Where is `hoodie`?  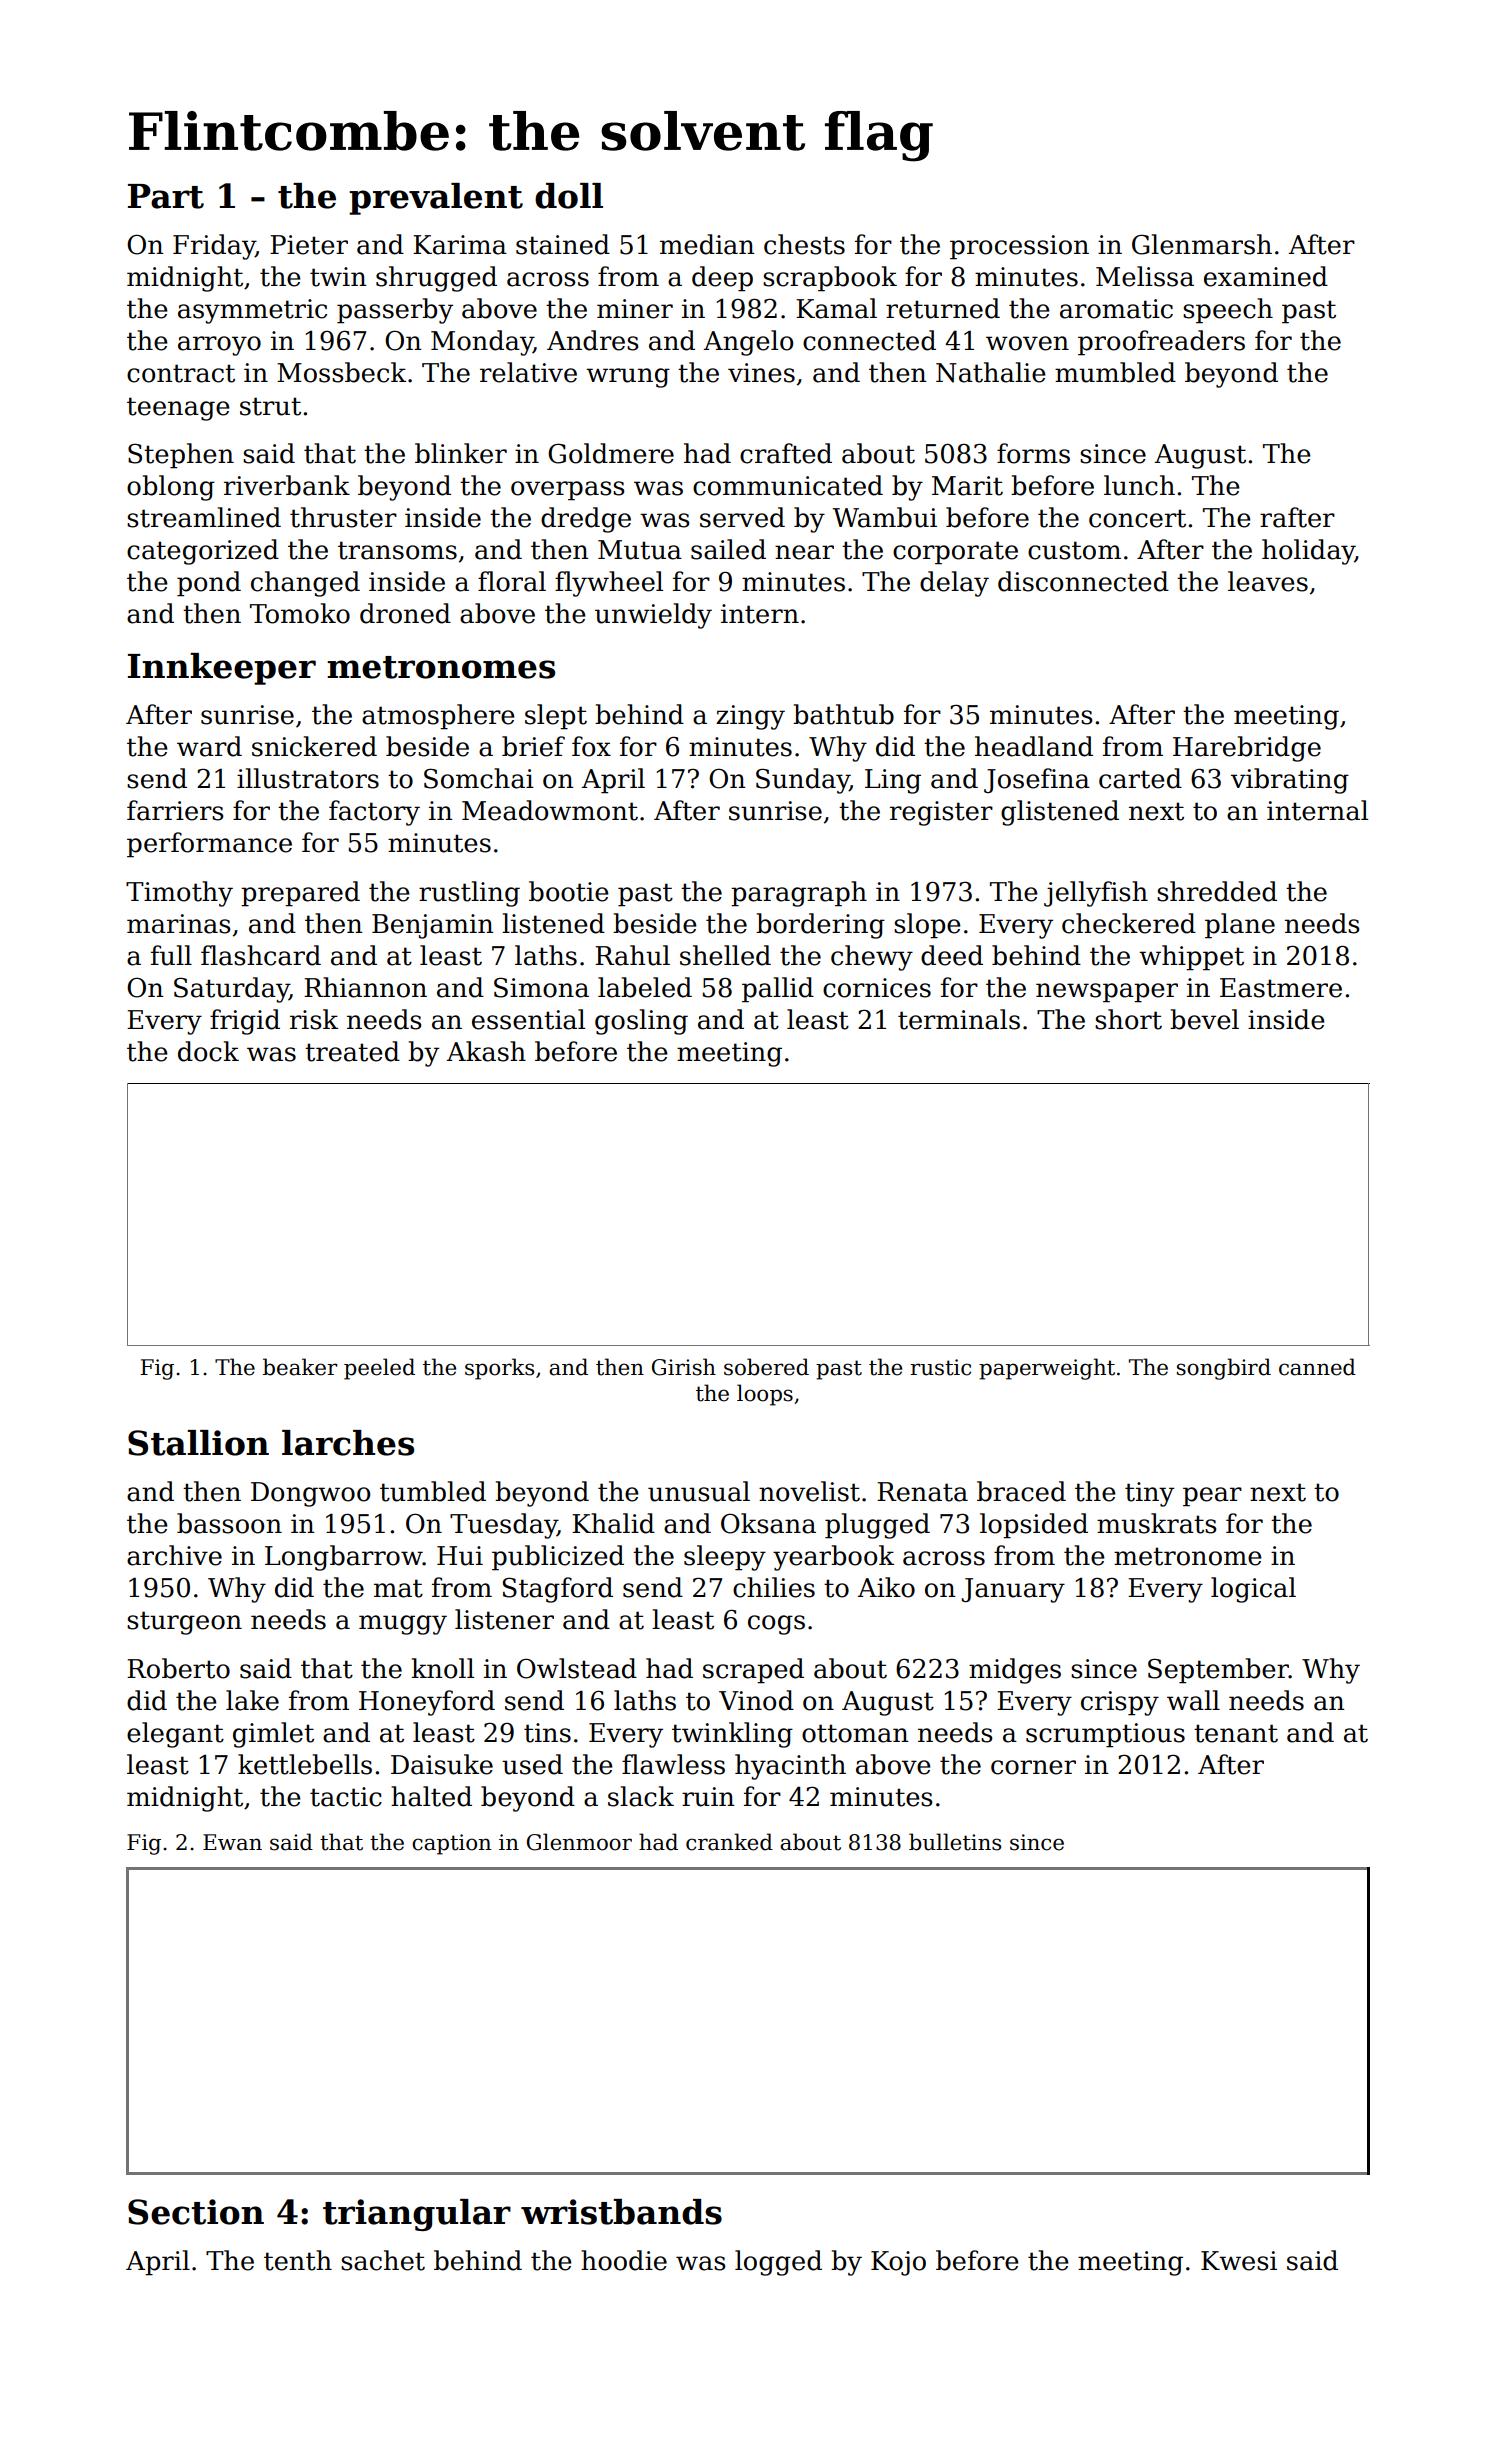
hoodie is located at coordinates (624, 2260).
